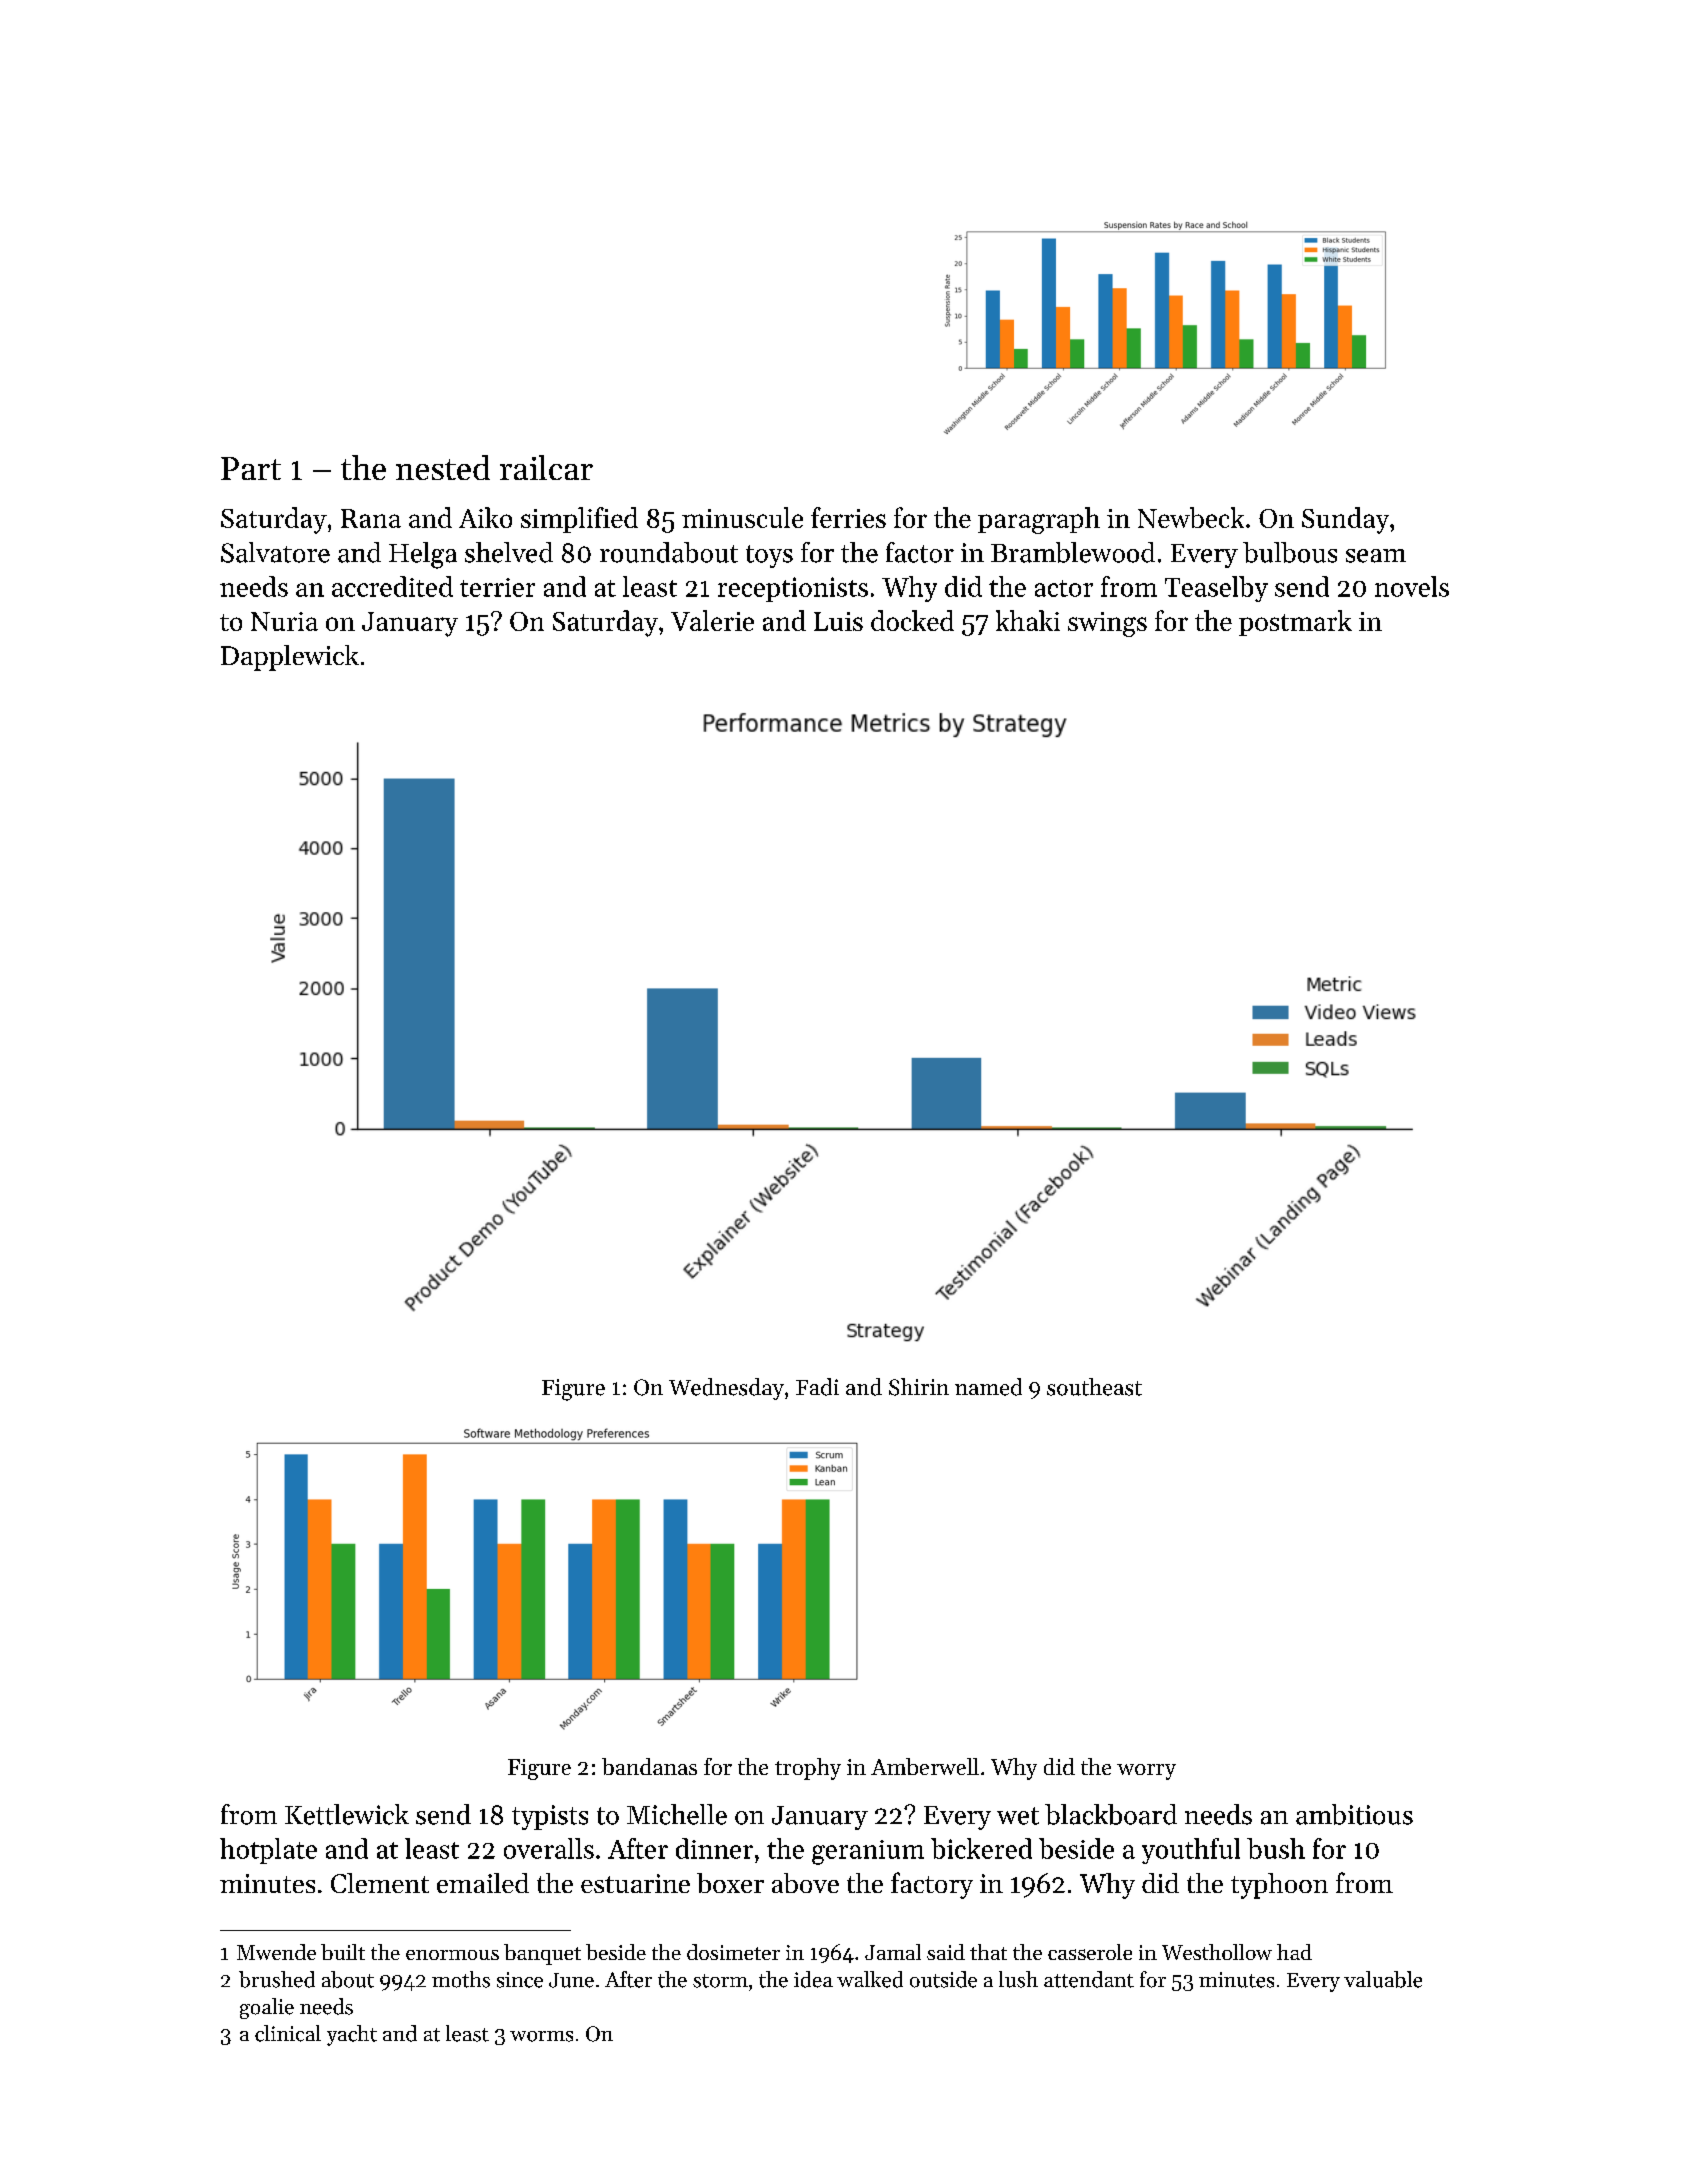 This screenshot has height=2178, width=1683. Describe the element at coordinates (288, 2033) in the screenshot. I see `clinical` at that location.
